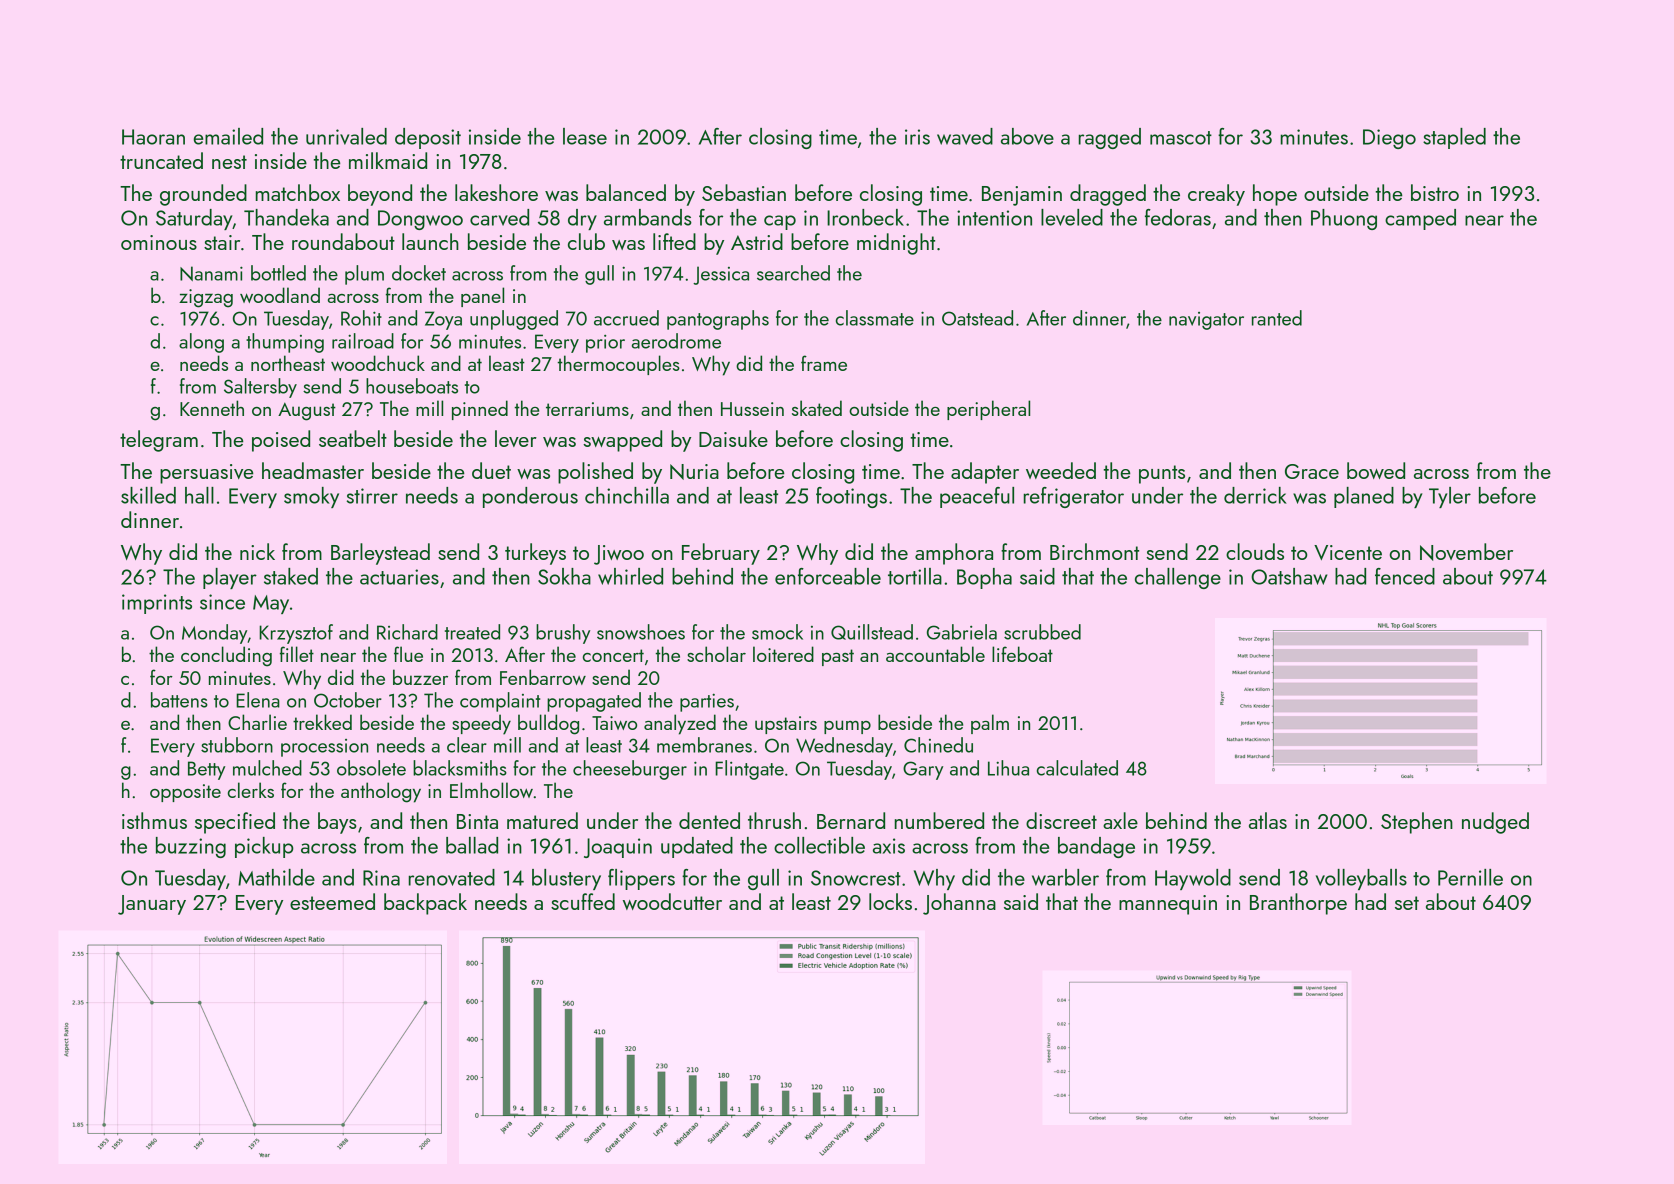 This image has width=1674, height=1184. What do you see at coordinates (563, 634) in the image?
I see `brushy` at bounding box center [563, 634].
